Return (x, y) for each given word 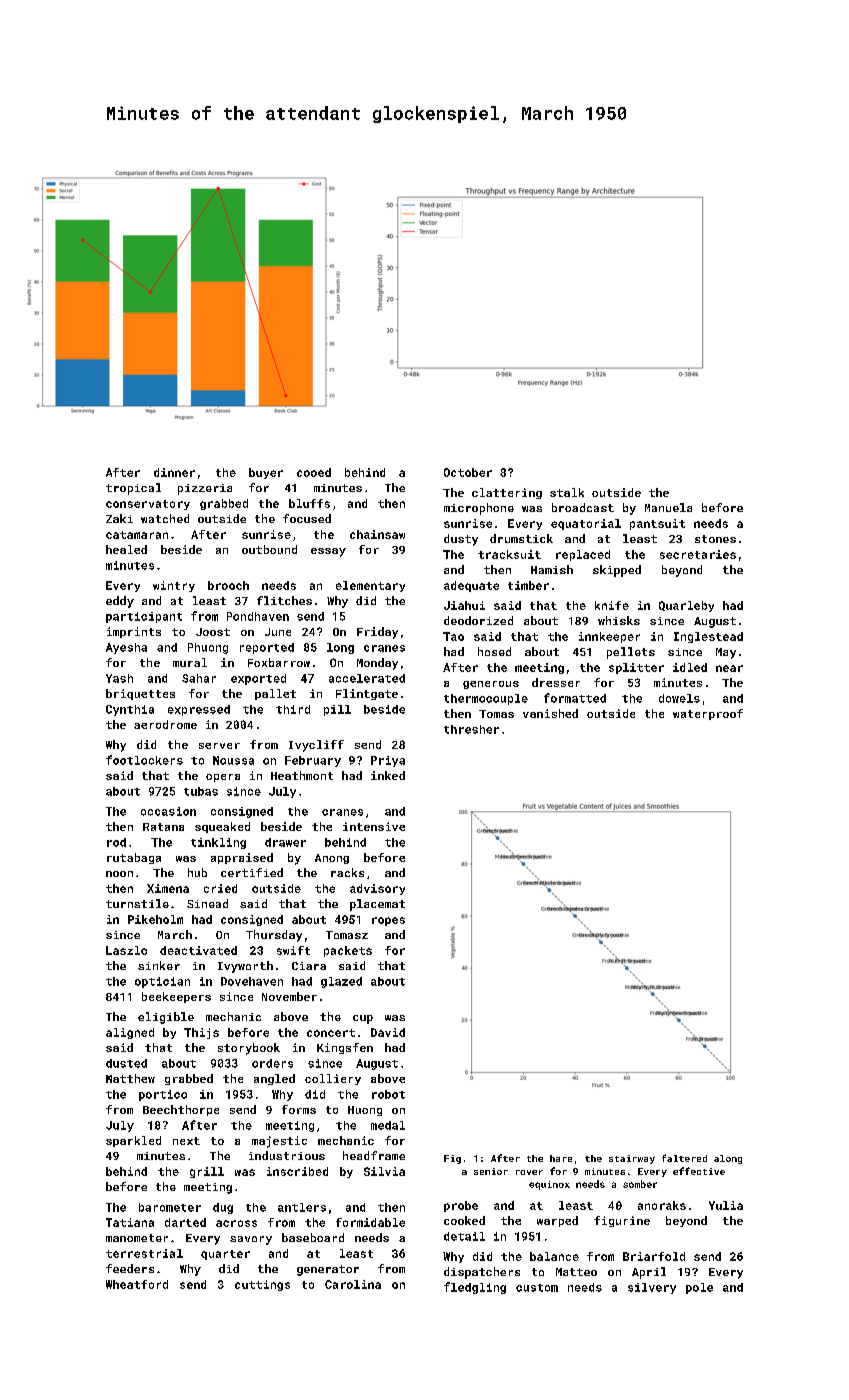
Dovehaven (252, 981)
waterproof (708, 714)
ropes (388, 921)
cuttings (262, 1285)
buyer (266, 473)
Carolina (353, 1284)
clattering (507, 493)
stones (715, 539)
